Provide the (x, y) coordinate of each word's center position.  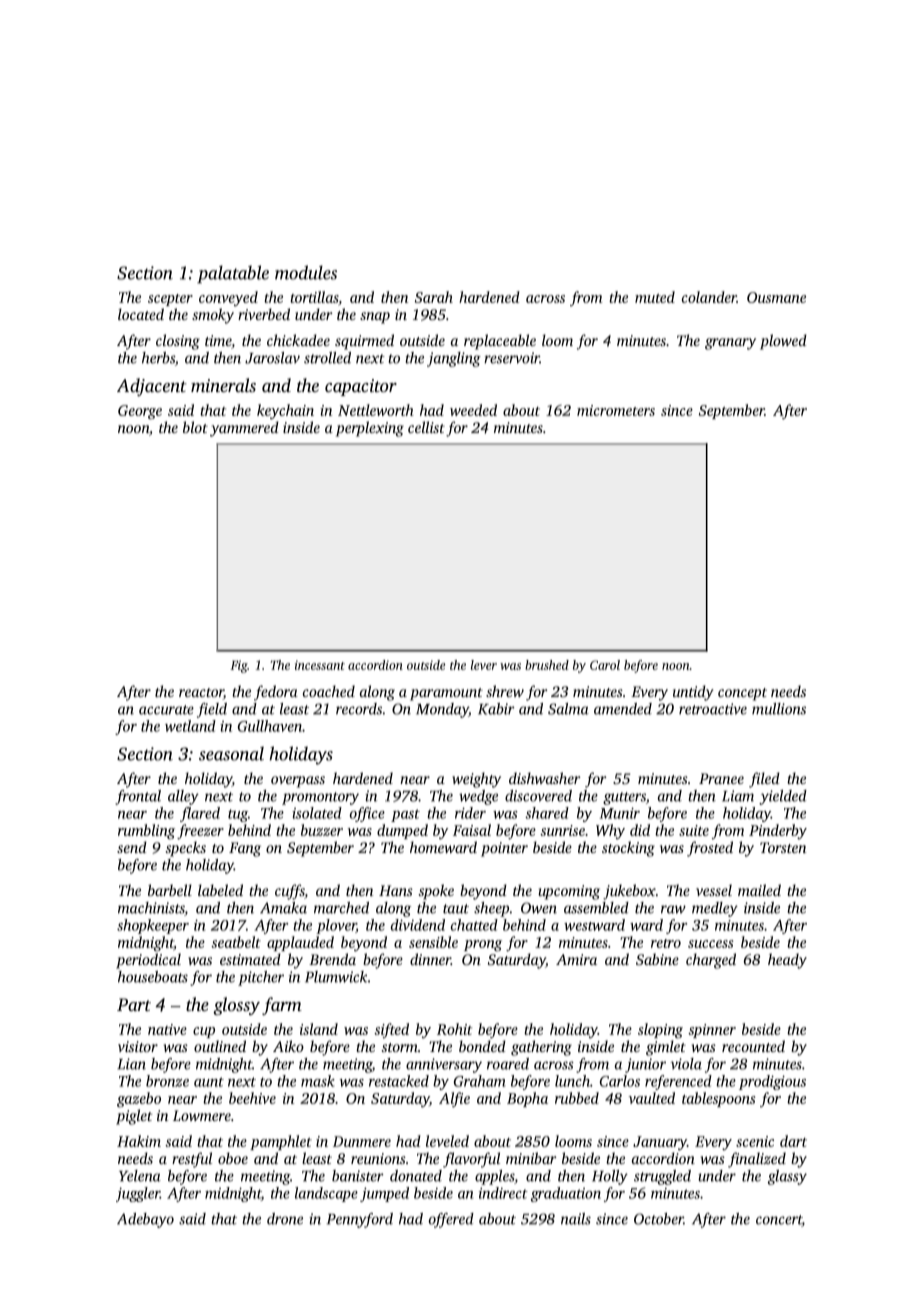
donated (416, 1176)
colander (709, 297)
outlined (220, 1046)
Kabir (496, 709)
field (212, 710)
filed (764, 780)
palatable (233, 274)
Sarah (434, 297)
